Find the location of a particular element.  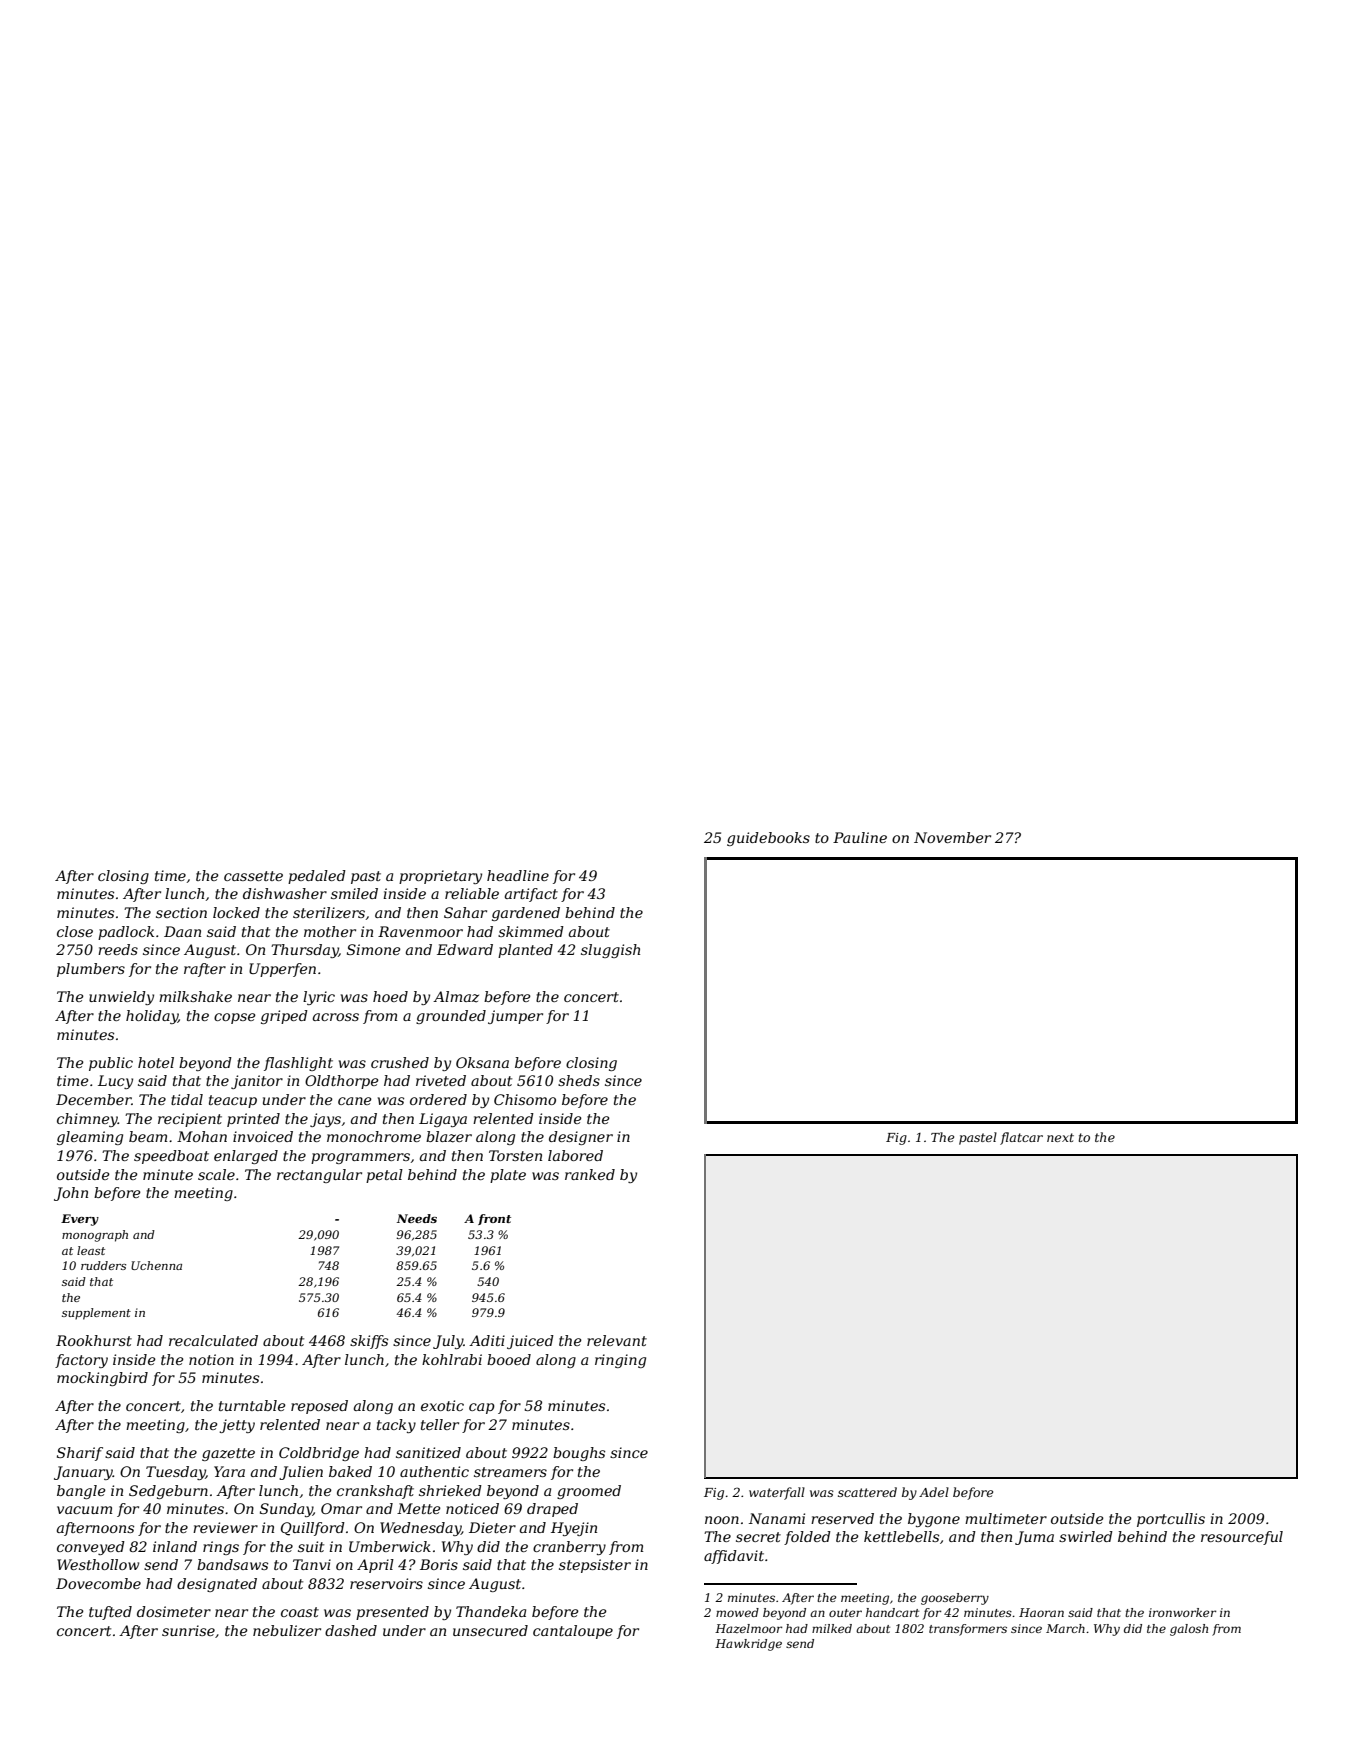

cassette is located at coordinates (253, 876).
